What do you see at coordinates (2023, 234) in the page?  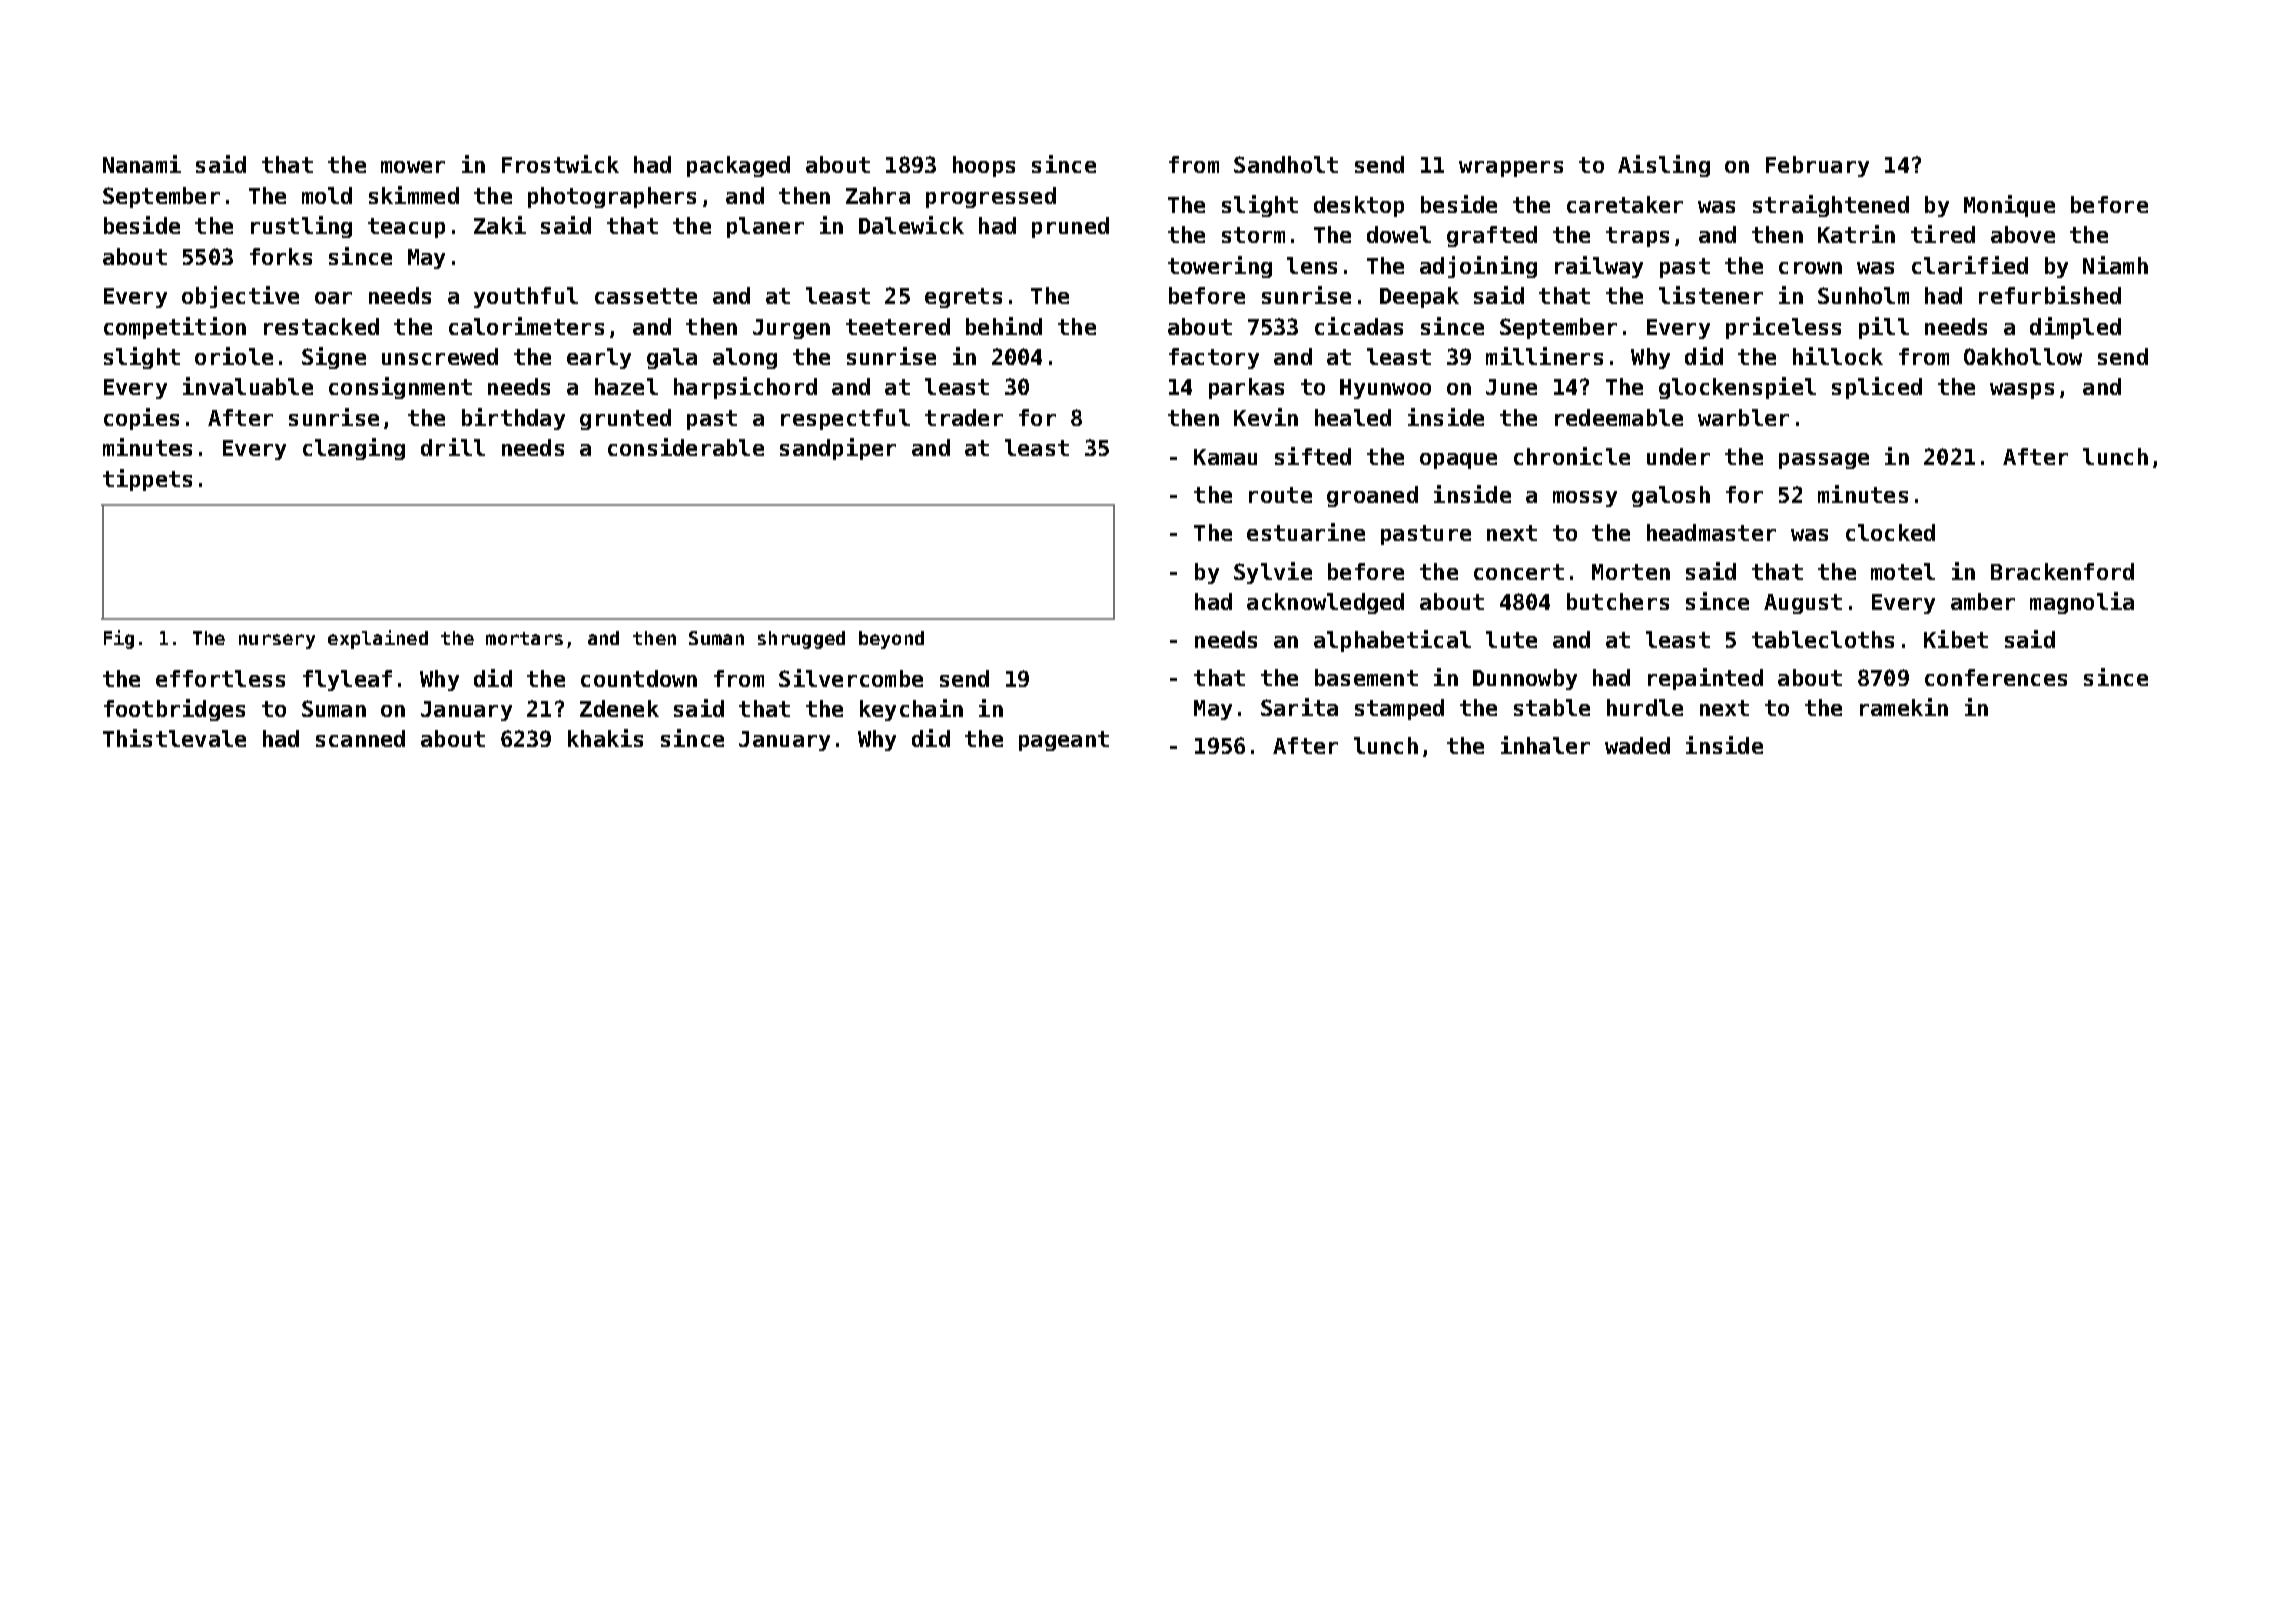 I see `above` at bounding box center [2023, 234].
